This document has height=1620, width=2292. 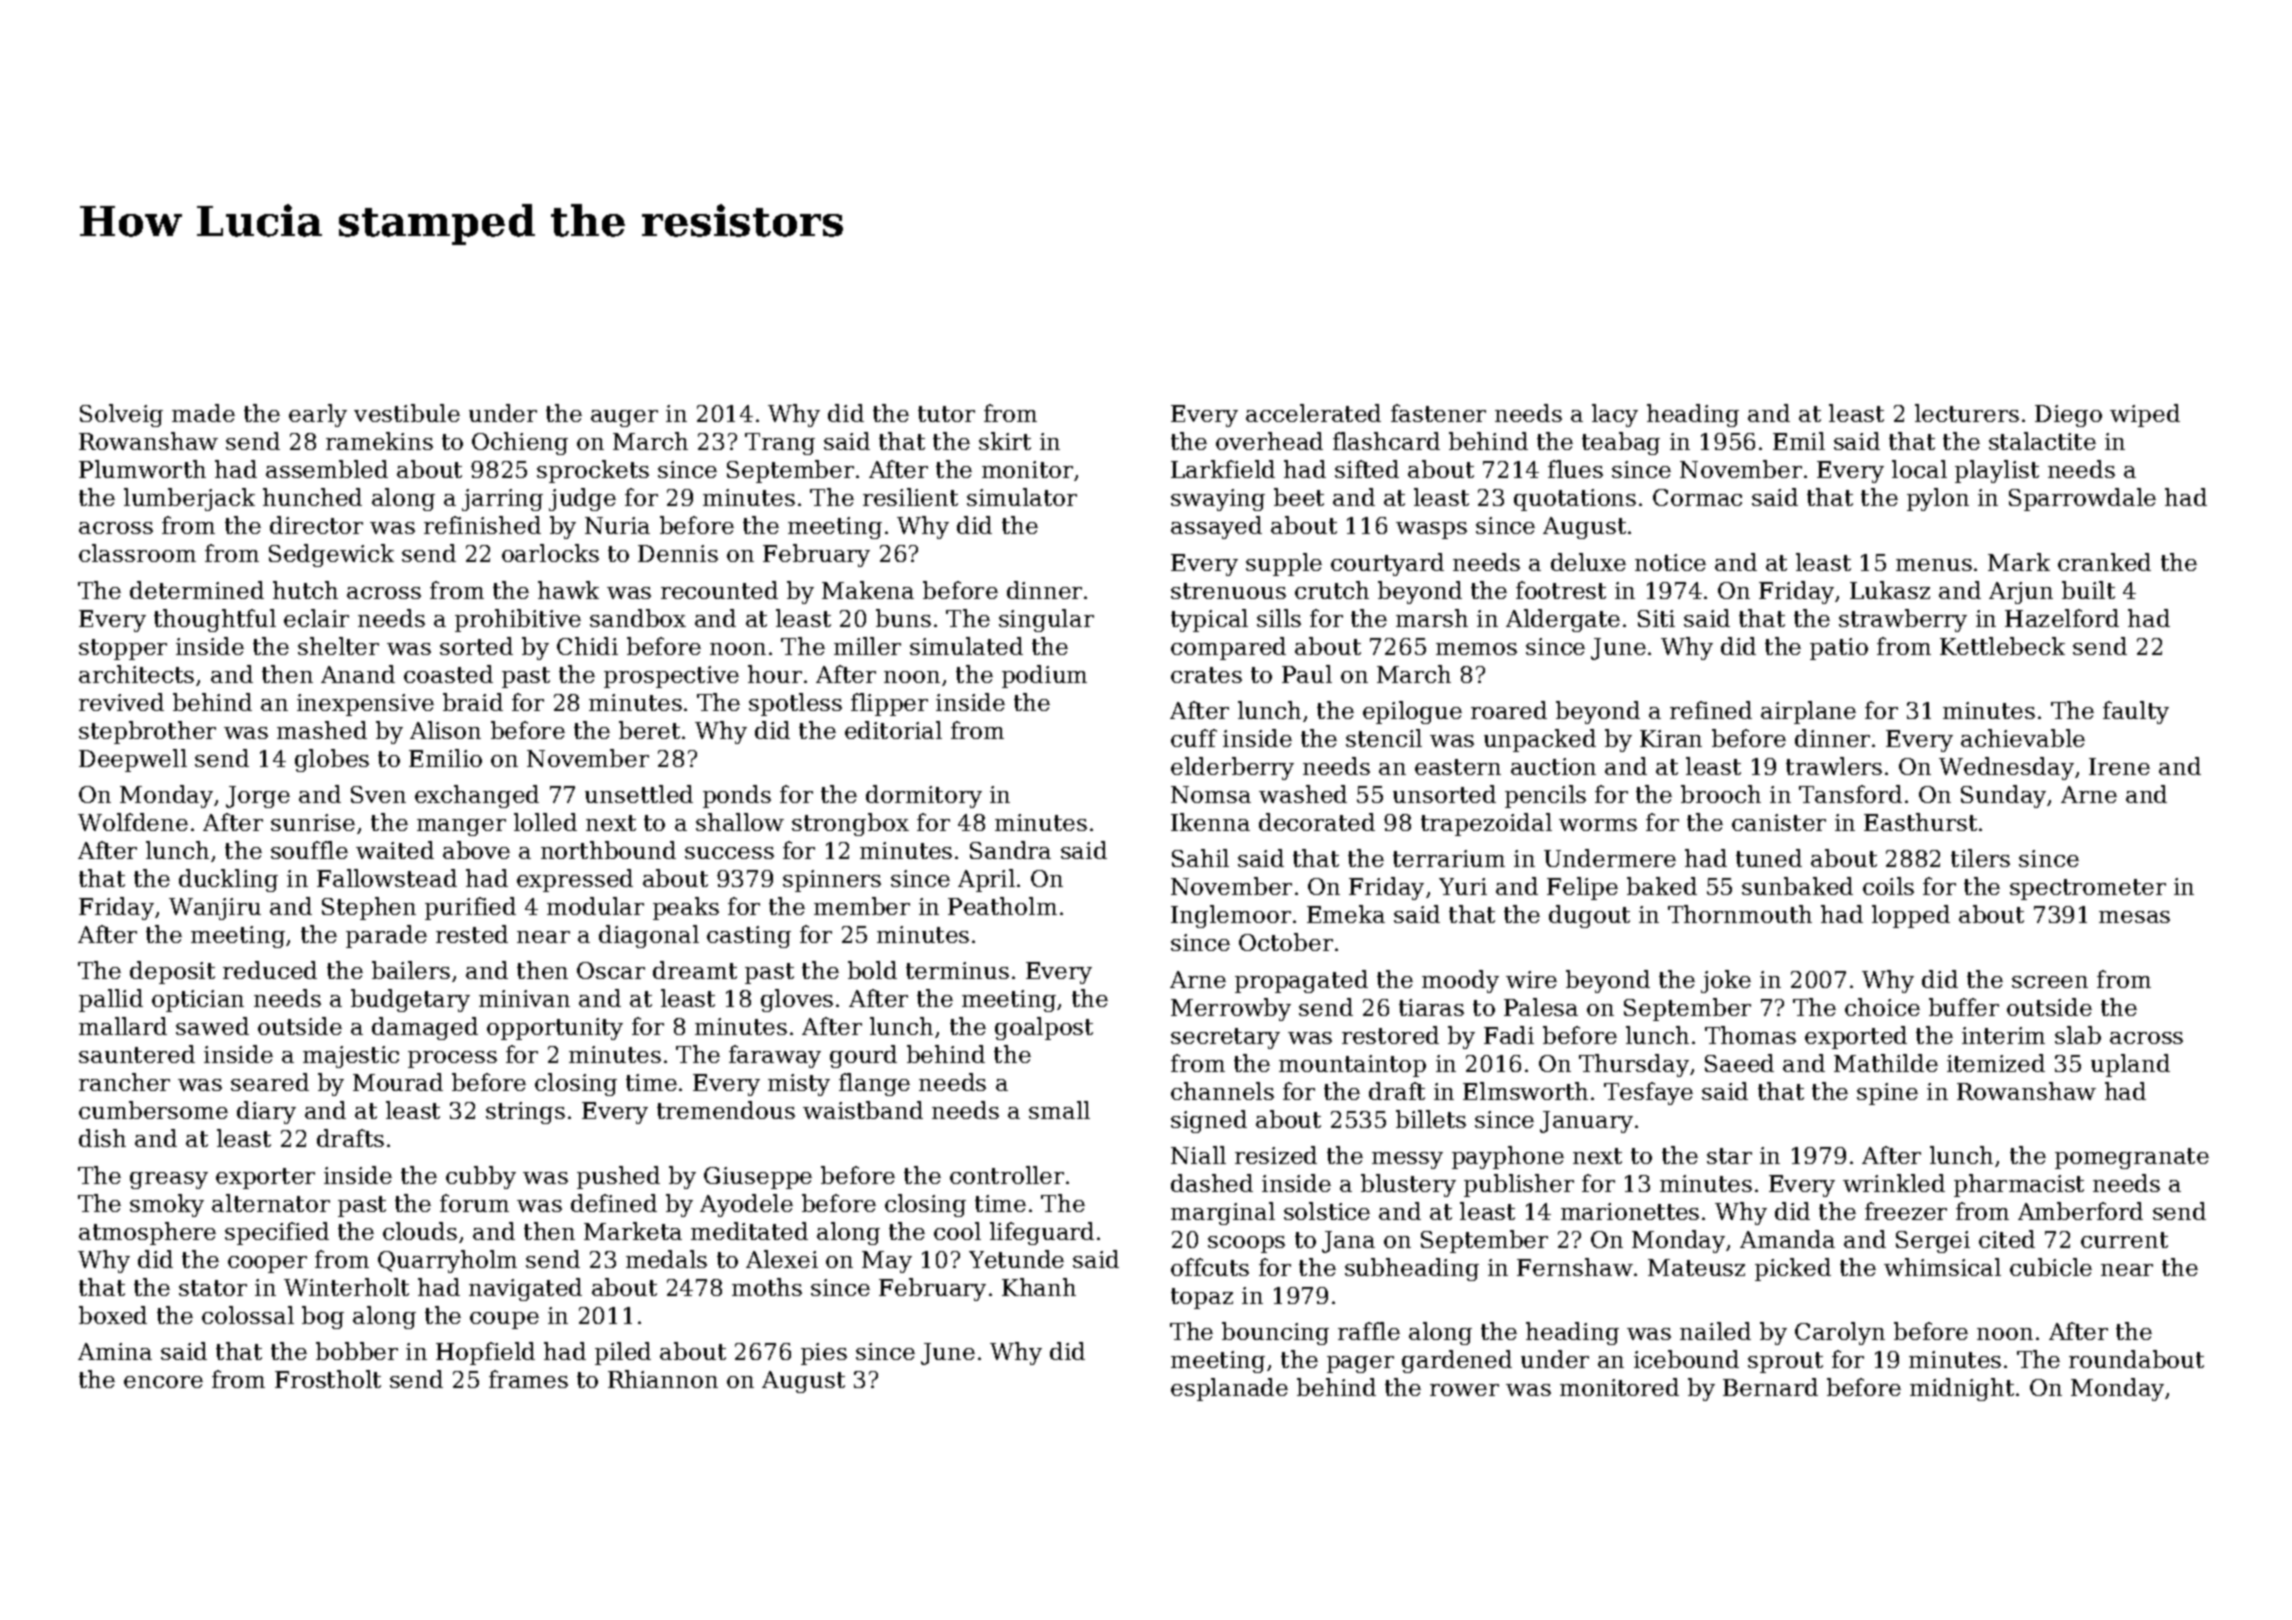 I want to click on shelter, so click(x=338, y=646).
